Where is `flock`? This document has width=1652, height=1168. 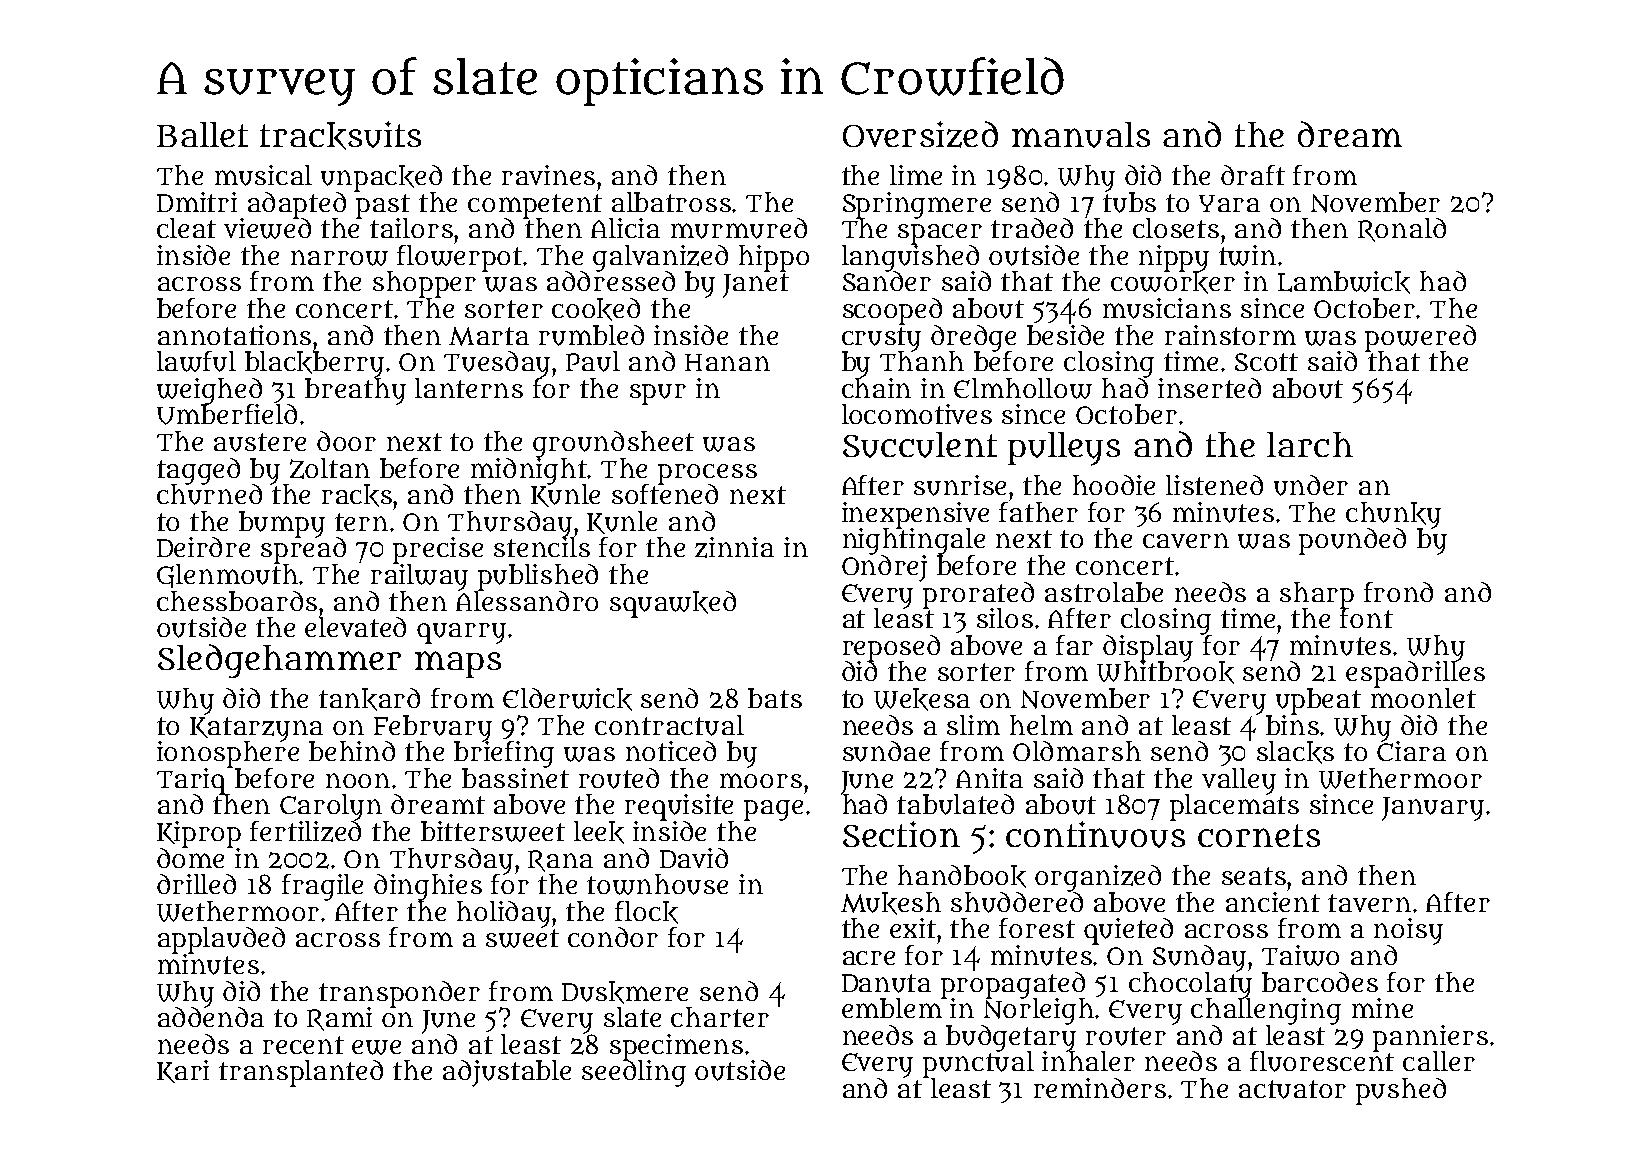
flock is located at coordinates (646, 912).
